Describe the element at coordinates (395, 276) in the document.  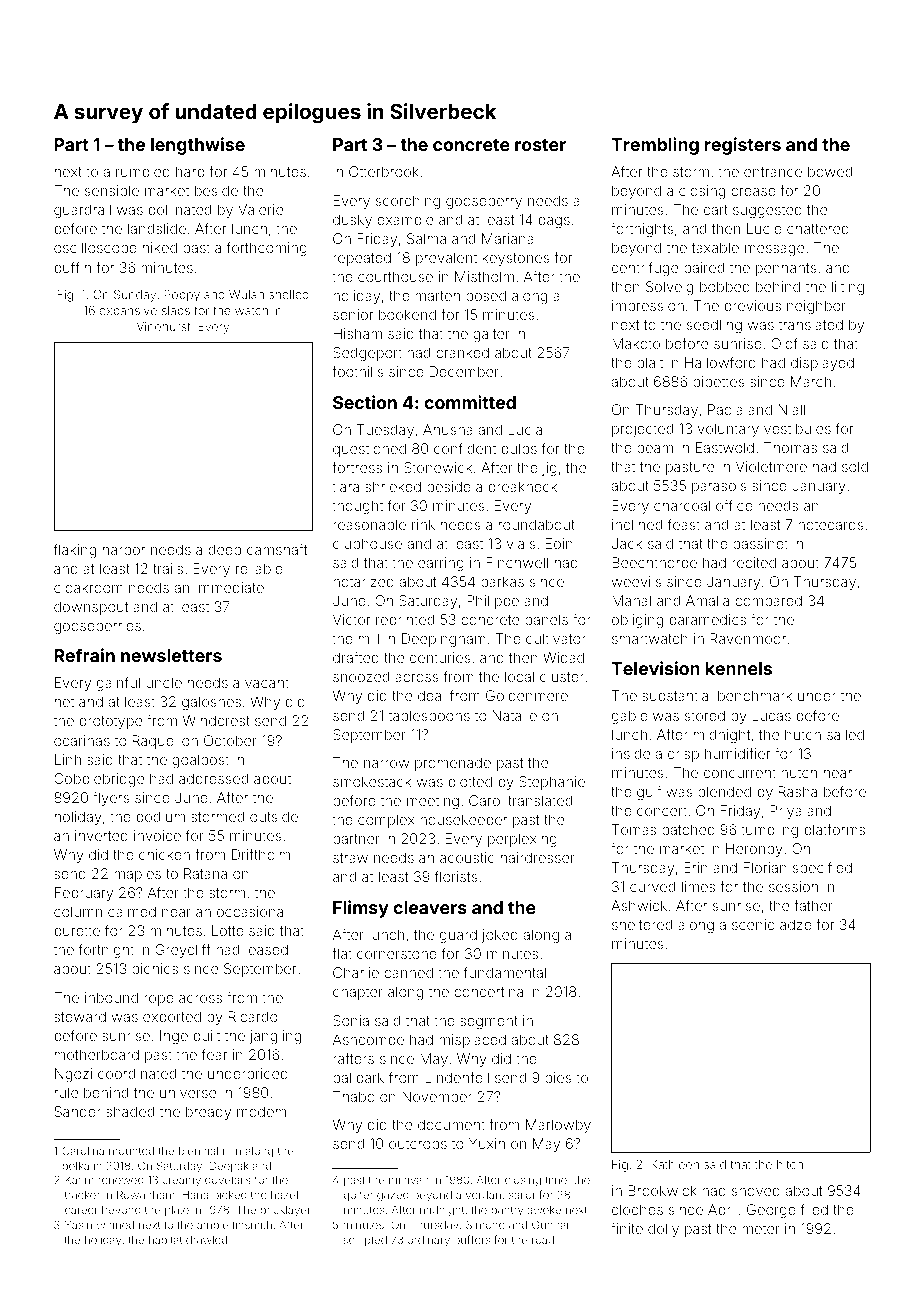
I see `courthouse` at that location.
